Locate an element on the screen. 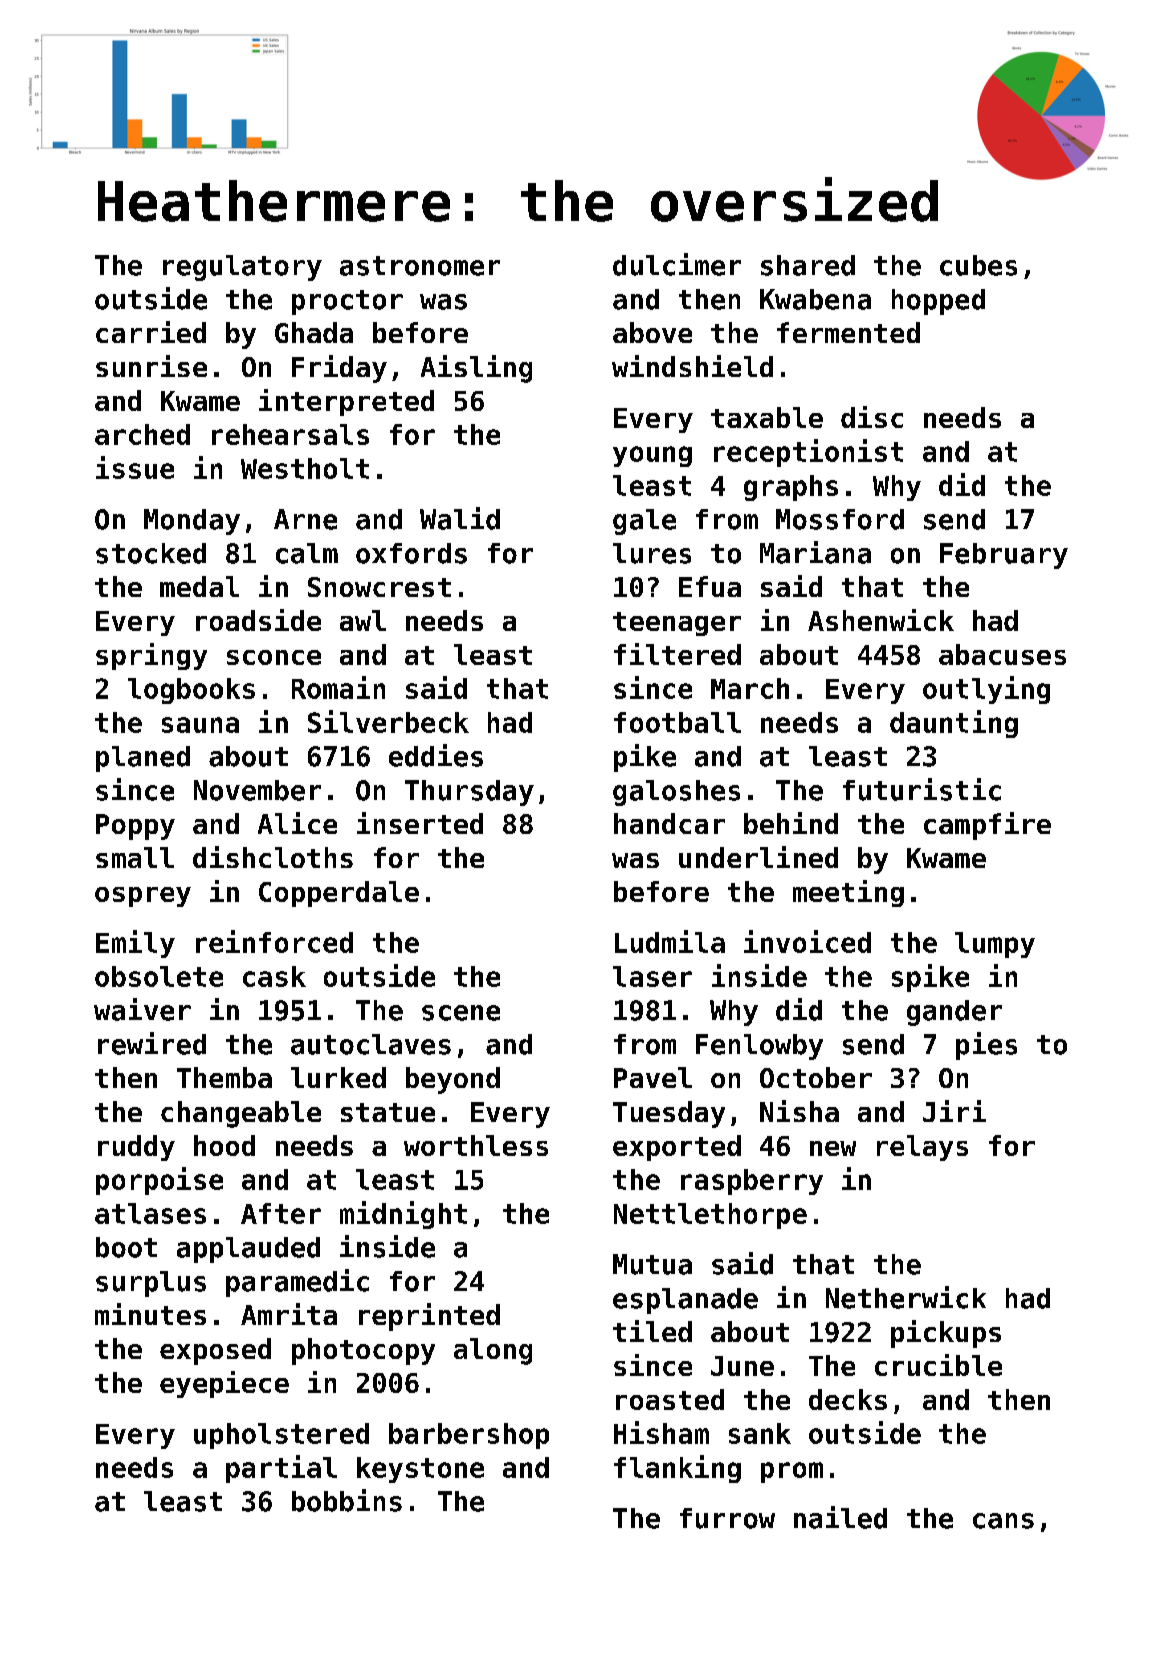 This screenshot has width=1165, height=1654. graphs is located at coordinates (791, 488).
